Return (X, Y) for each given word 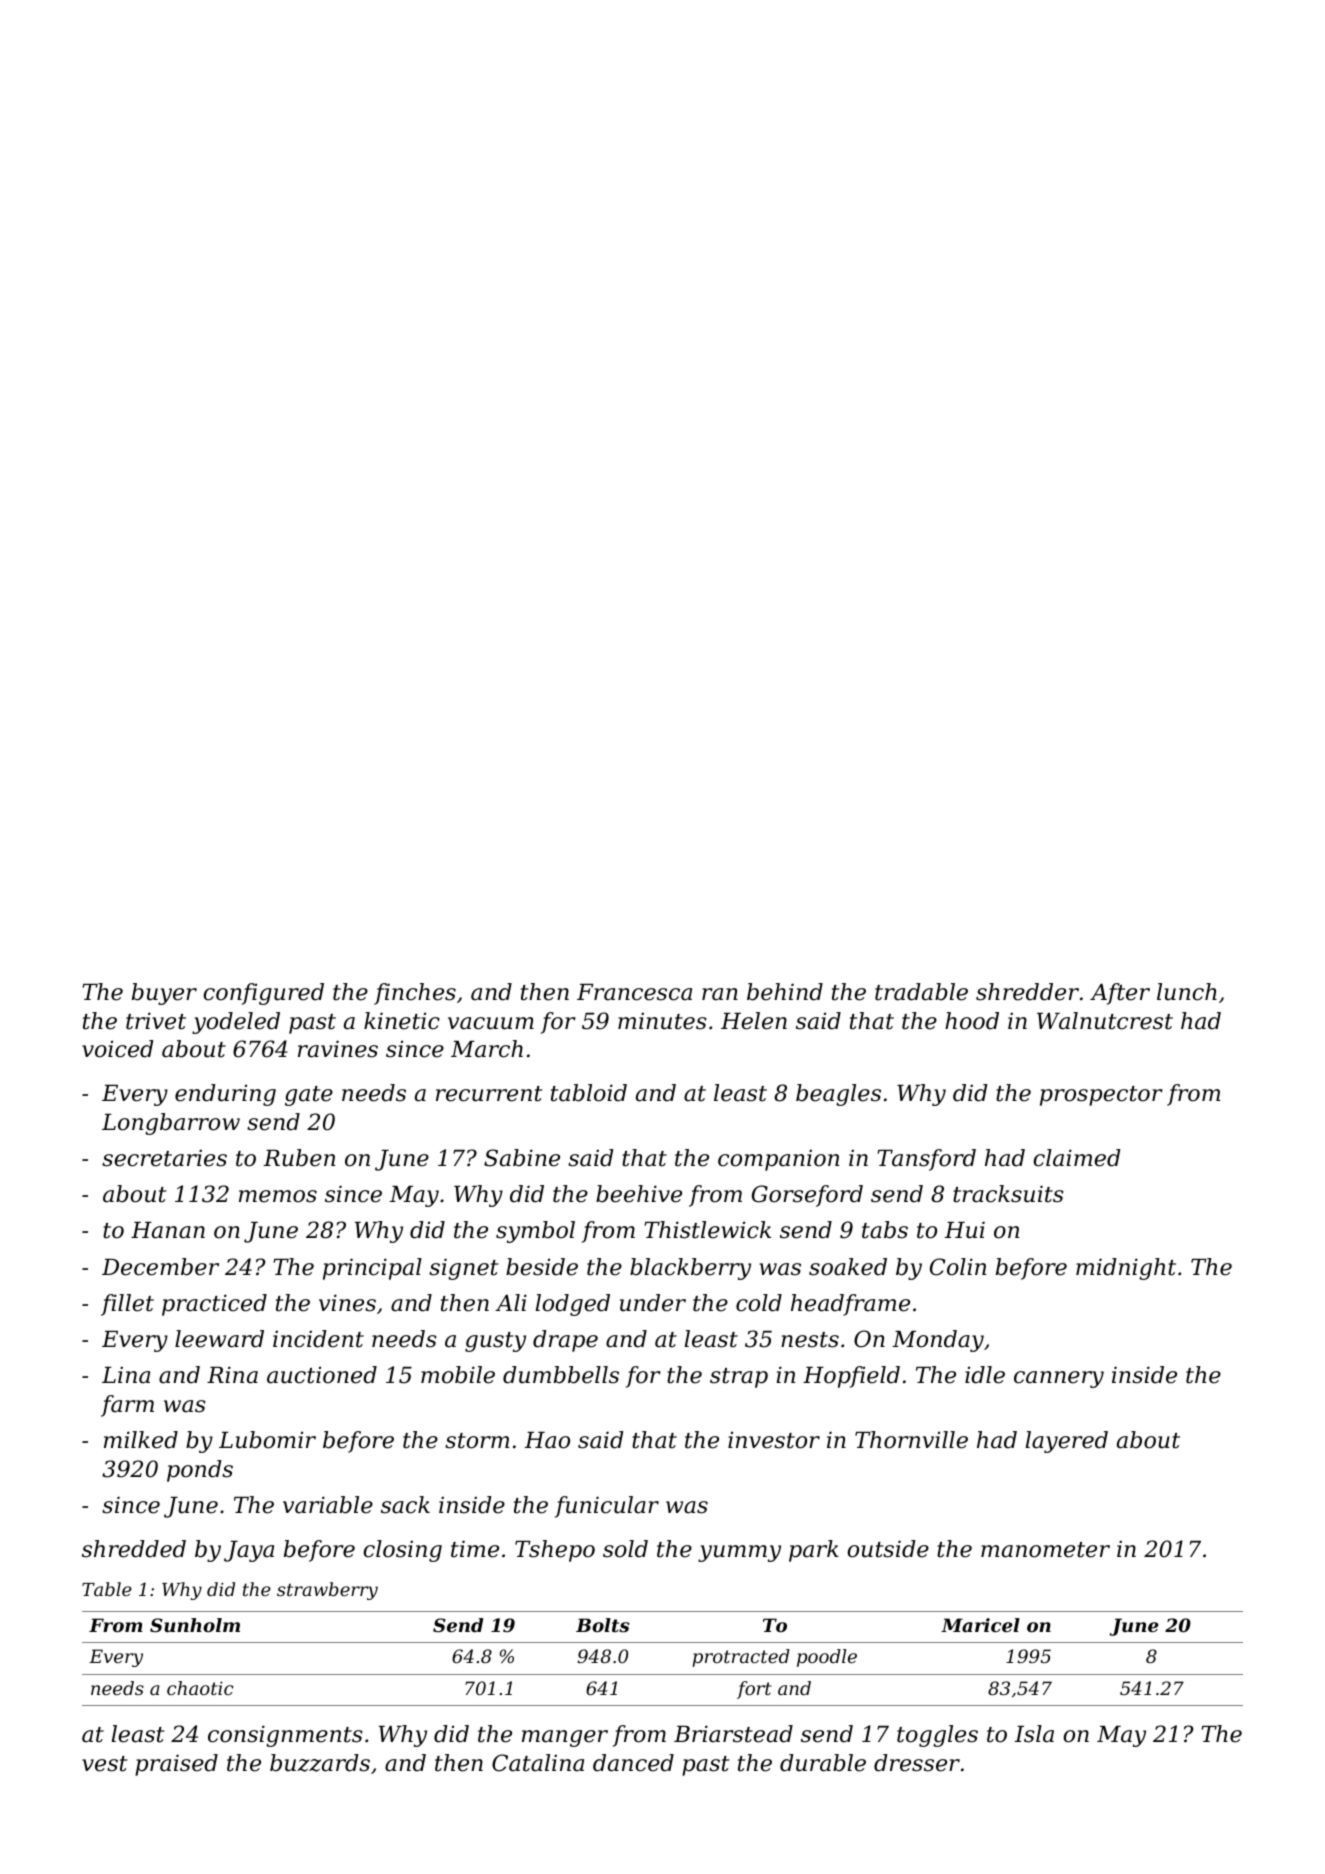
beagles (838, 1095)
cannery (1059, 1379)
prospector (1101, 1096)
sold (625, 1549)
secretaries (164, 1158)
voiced (117, 1049)
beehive (639, 1194)
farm (127, 1406)
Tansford (927, 1160)
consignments (285, 1736)
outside (888, 1549)
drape (565, 1341)
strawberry (327, 1591)
